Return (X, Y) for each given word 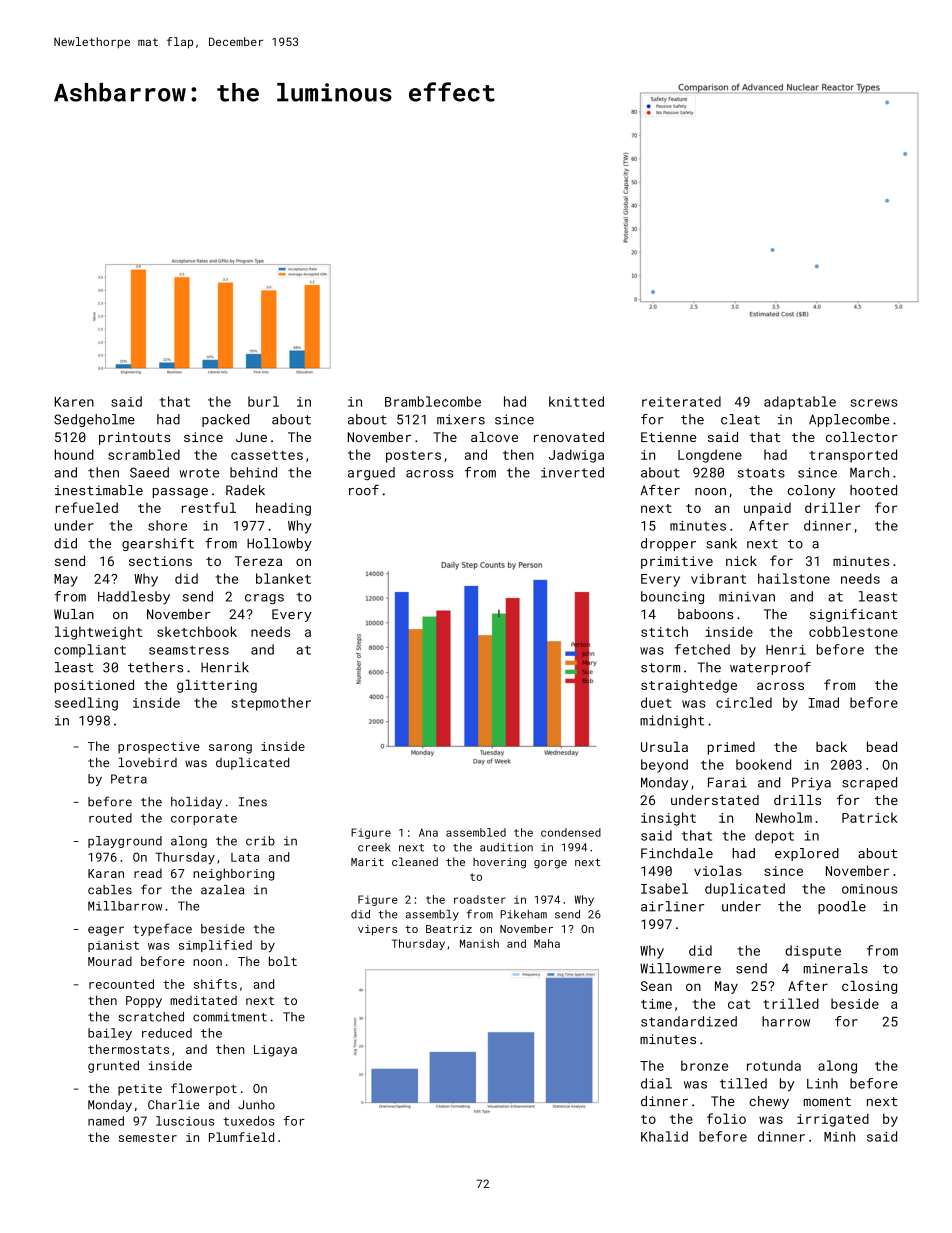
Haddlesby (134, 598)
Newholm (784, 817)
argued (371, 473)
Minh (839, 1136)
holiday (196, 803)
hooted (873, 490)
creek (374, 847)
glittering (217, 686)
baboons (705, 614)
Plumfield (241, 1137)
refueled (87, 507)
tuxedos (249, 1121)
